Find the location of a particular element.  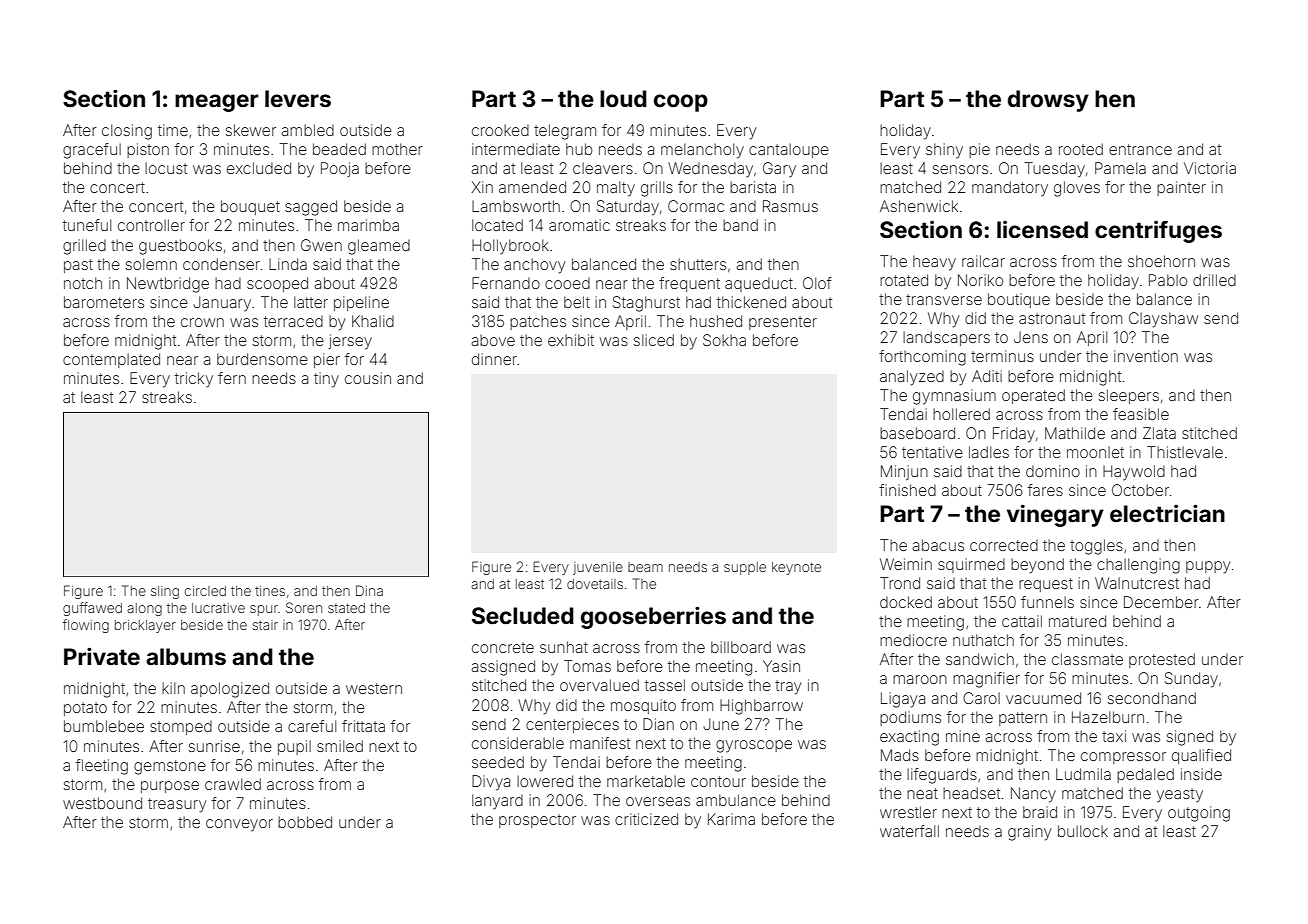

conveyor is located at coordinates (239, 825).
